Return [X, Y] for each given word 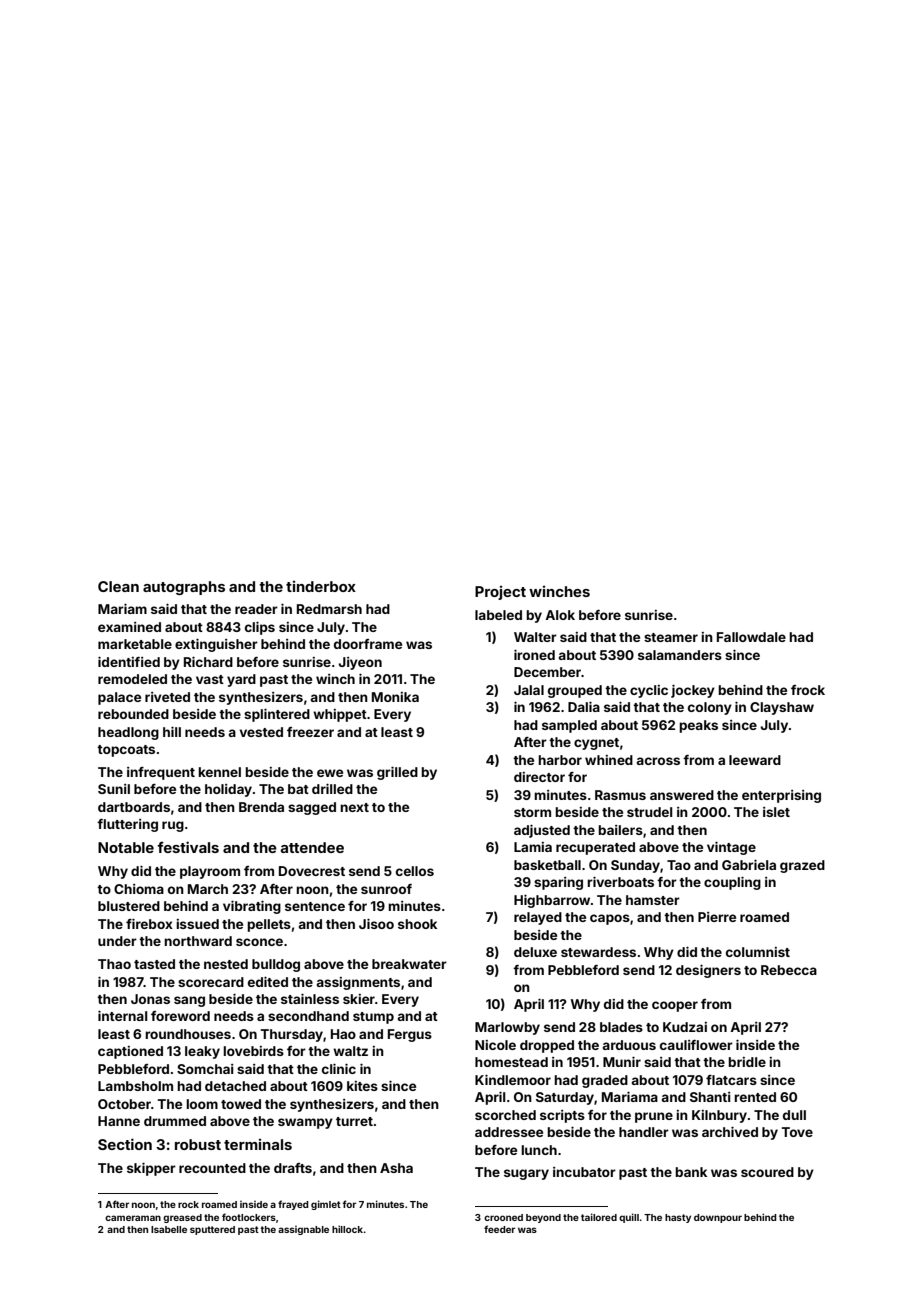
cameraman [133, 1218]
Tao [679, 865]
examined [129, 627]
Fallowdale [751, 637]
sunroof [386, 889]
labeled [498, 615]
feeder [499, 1229]
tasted [154, 964]
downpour [718, 1218]
